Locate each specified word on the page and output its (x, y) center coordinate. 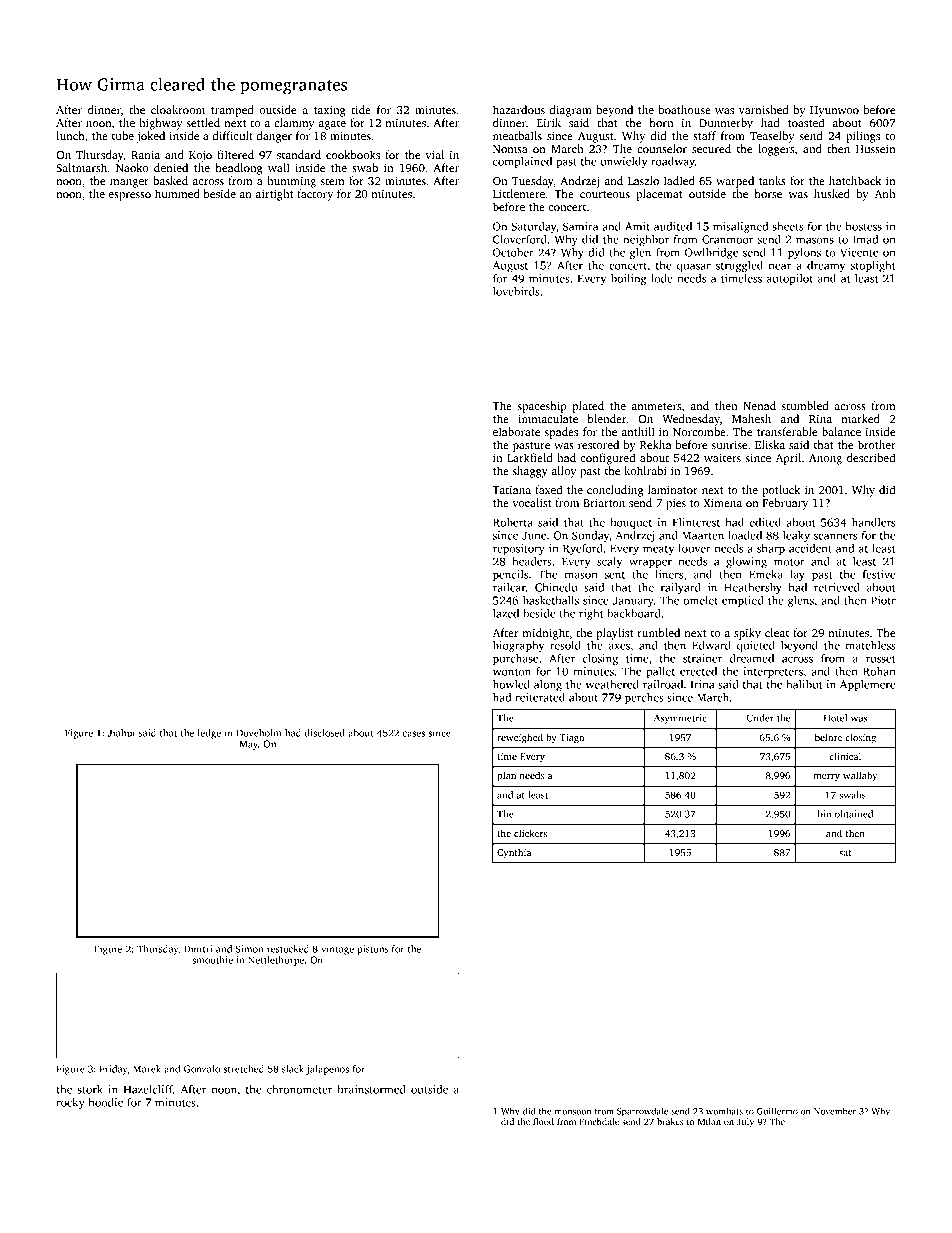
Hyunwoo (834, 111)
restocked (288, 949)
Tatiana (511, 490)
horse (768, 193)
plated (588, 407)
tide (361, 109)
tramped (232, 111)
